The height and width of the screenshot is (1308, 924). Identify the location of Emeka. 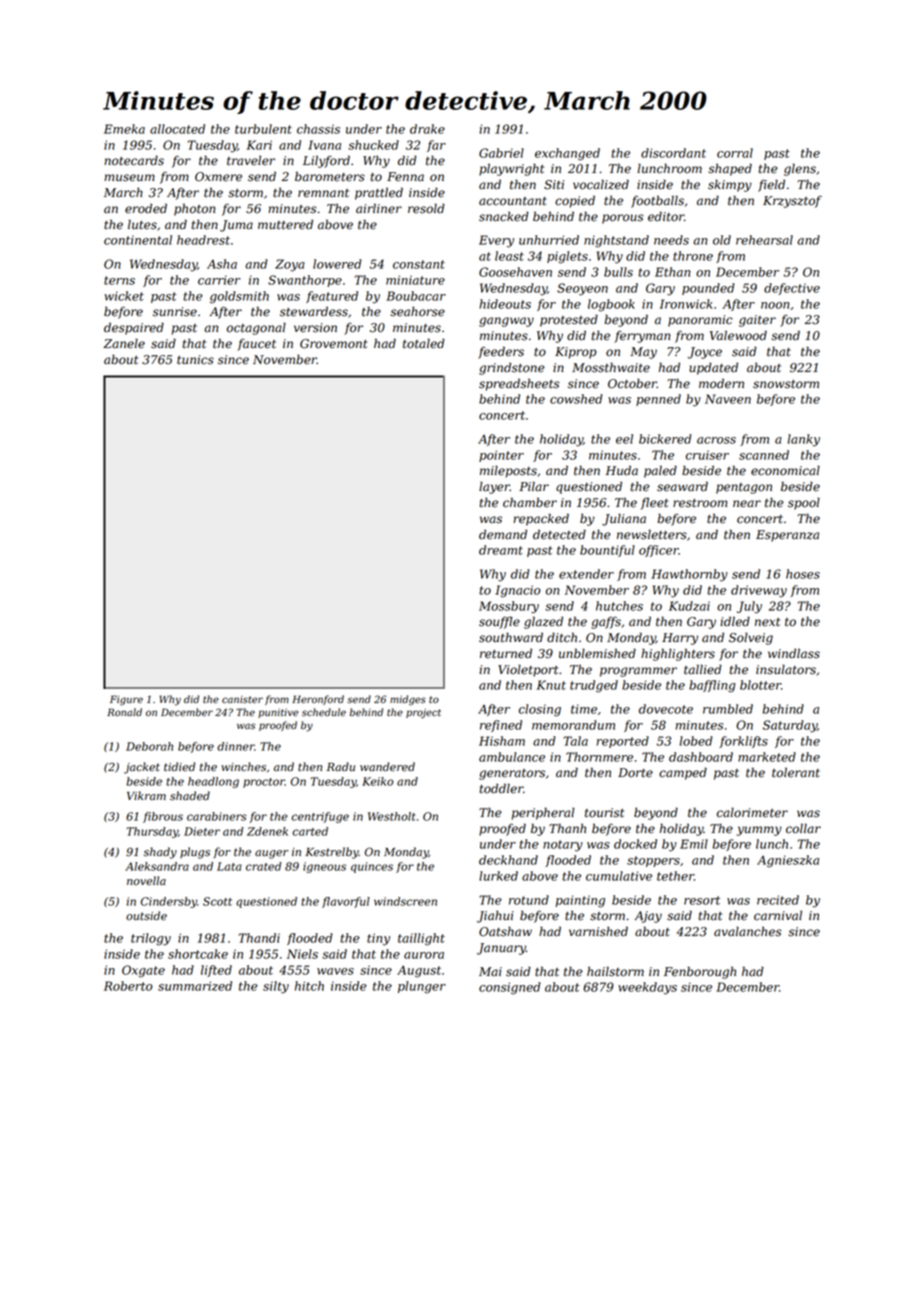
(124, 129).
